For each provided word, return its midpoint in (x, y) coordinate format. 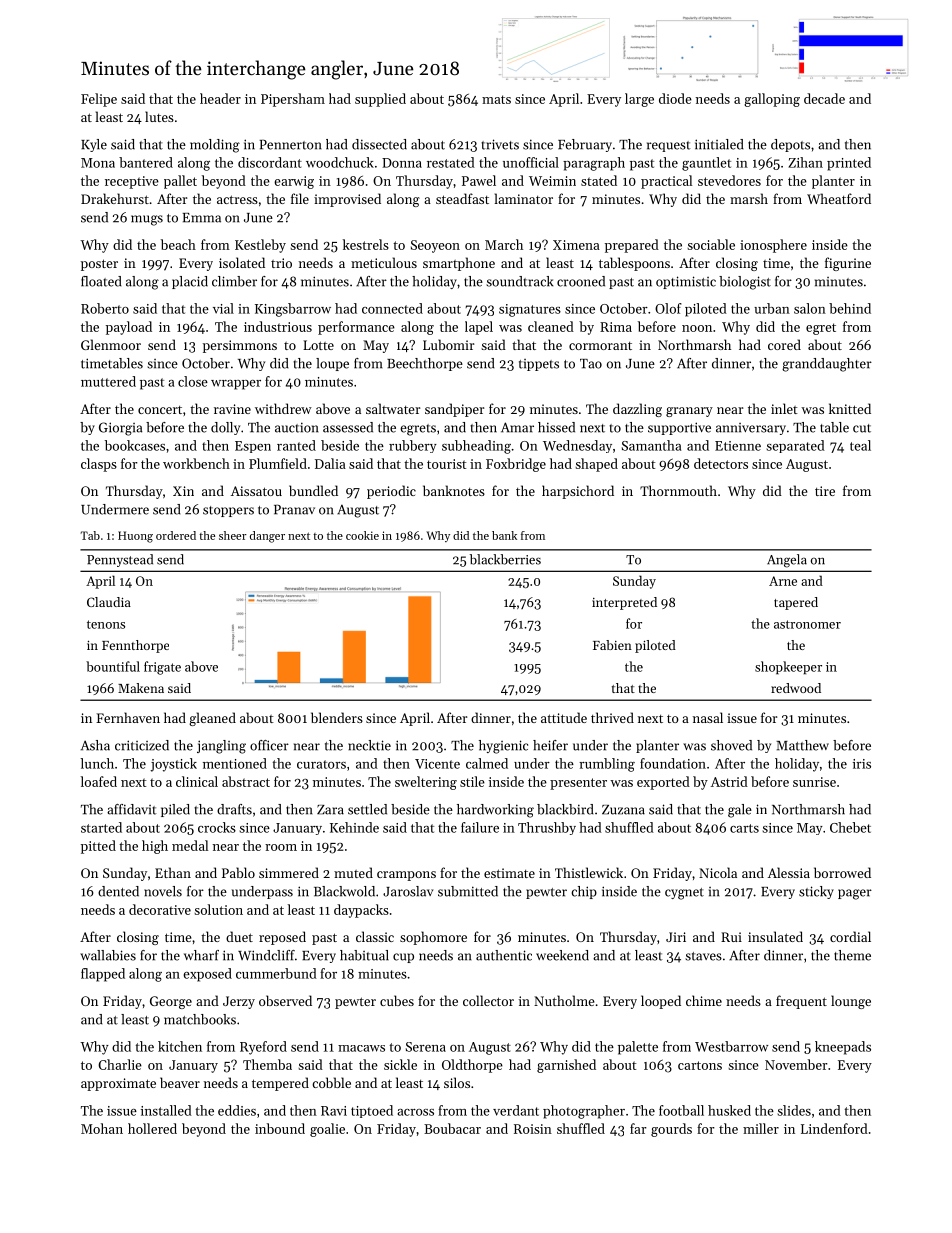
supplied (380, 100)
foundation (673, 763)
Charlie (120, 1064)
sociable (711, 244)
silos (457, 1082)
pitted (98, 847)
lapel (479, 328)
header (220, 98)
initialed (719, 144)
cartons (700, 1065)
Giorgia (120, 429)
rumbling (607, 765)
